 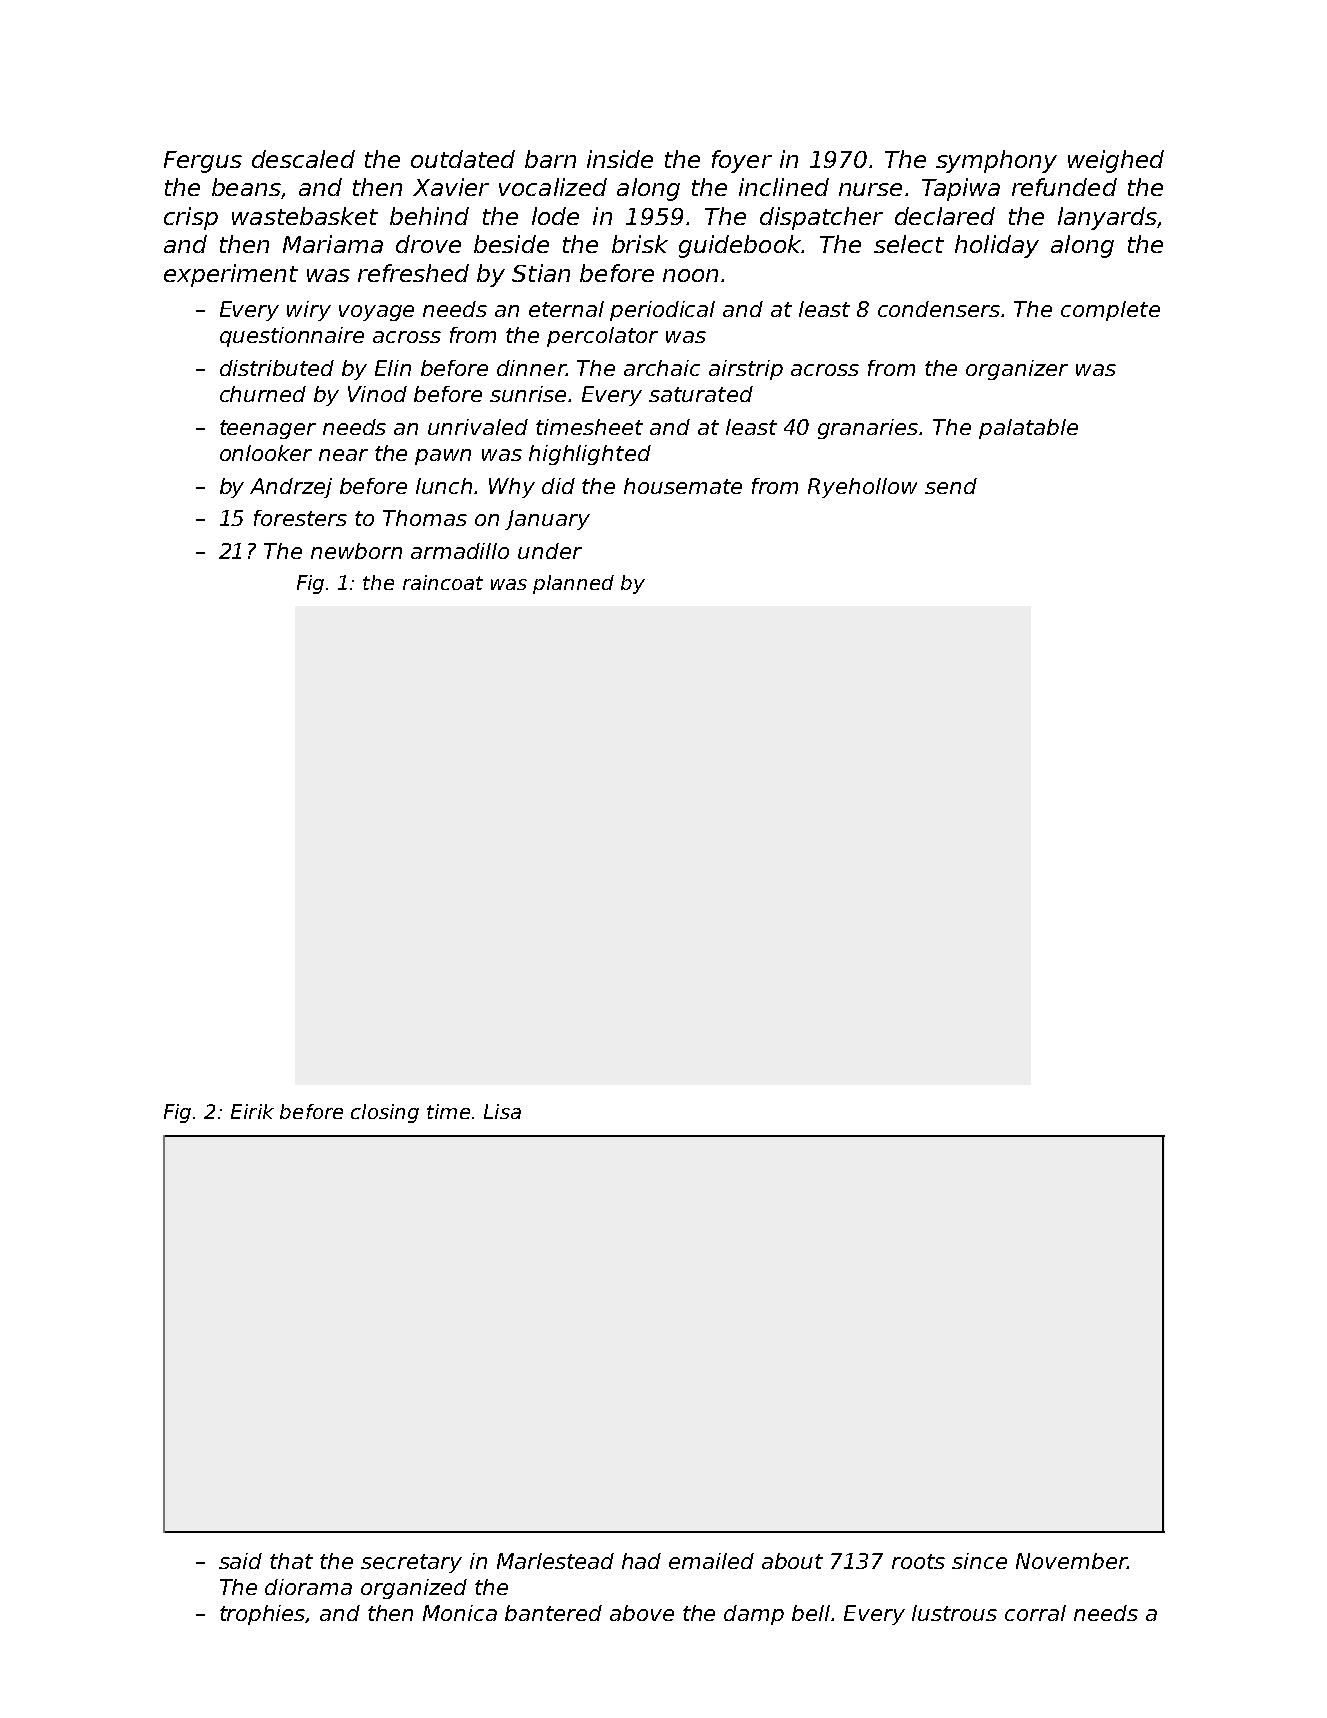 I want to click on churned, so click(x=263, y=394).
